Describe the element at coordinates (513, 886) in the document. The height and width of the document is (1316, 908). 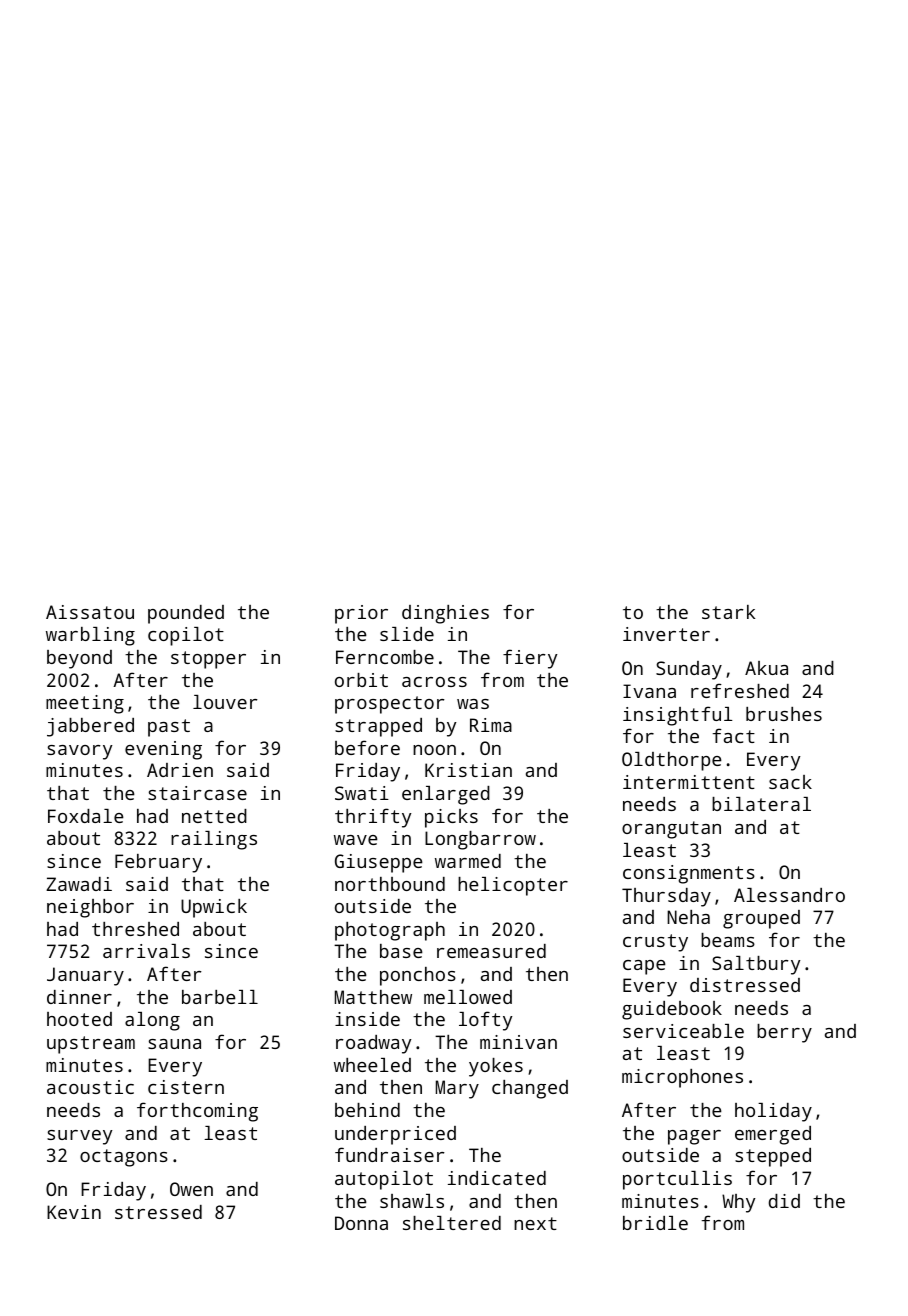
I see `helicopter` at that location.
